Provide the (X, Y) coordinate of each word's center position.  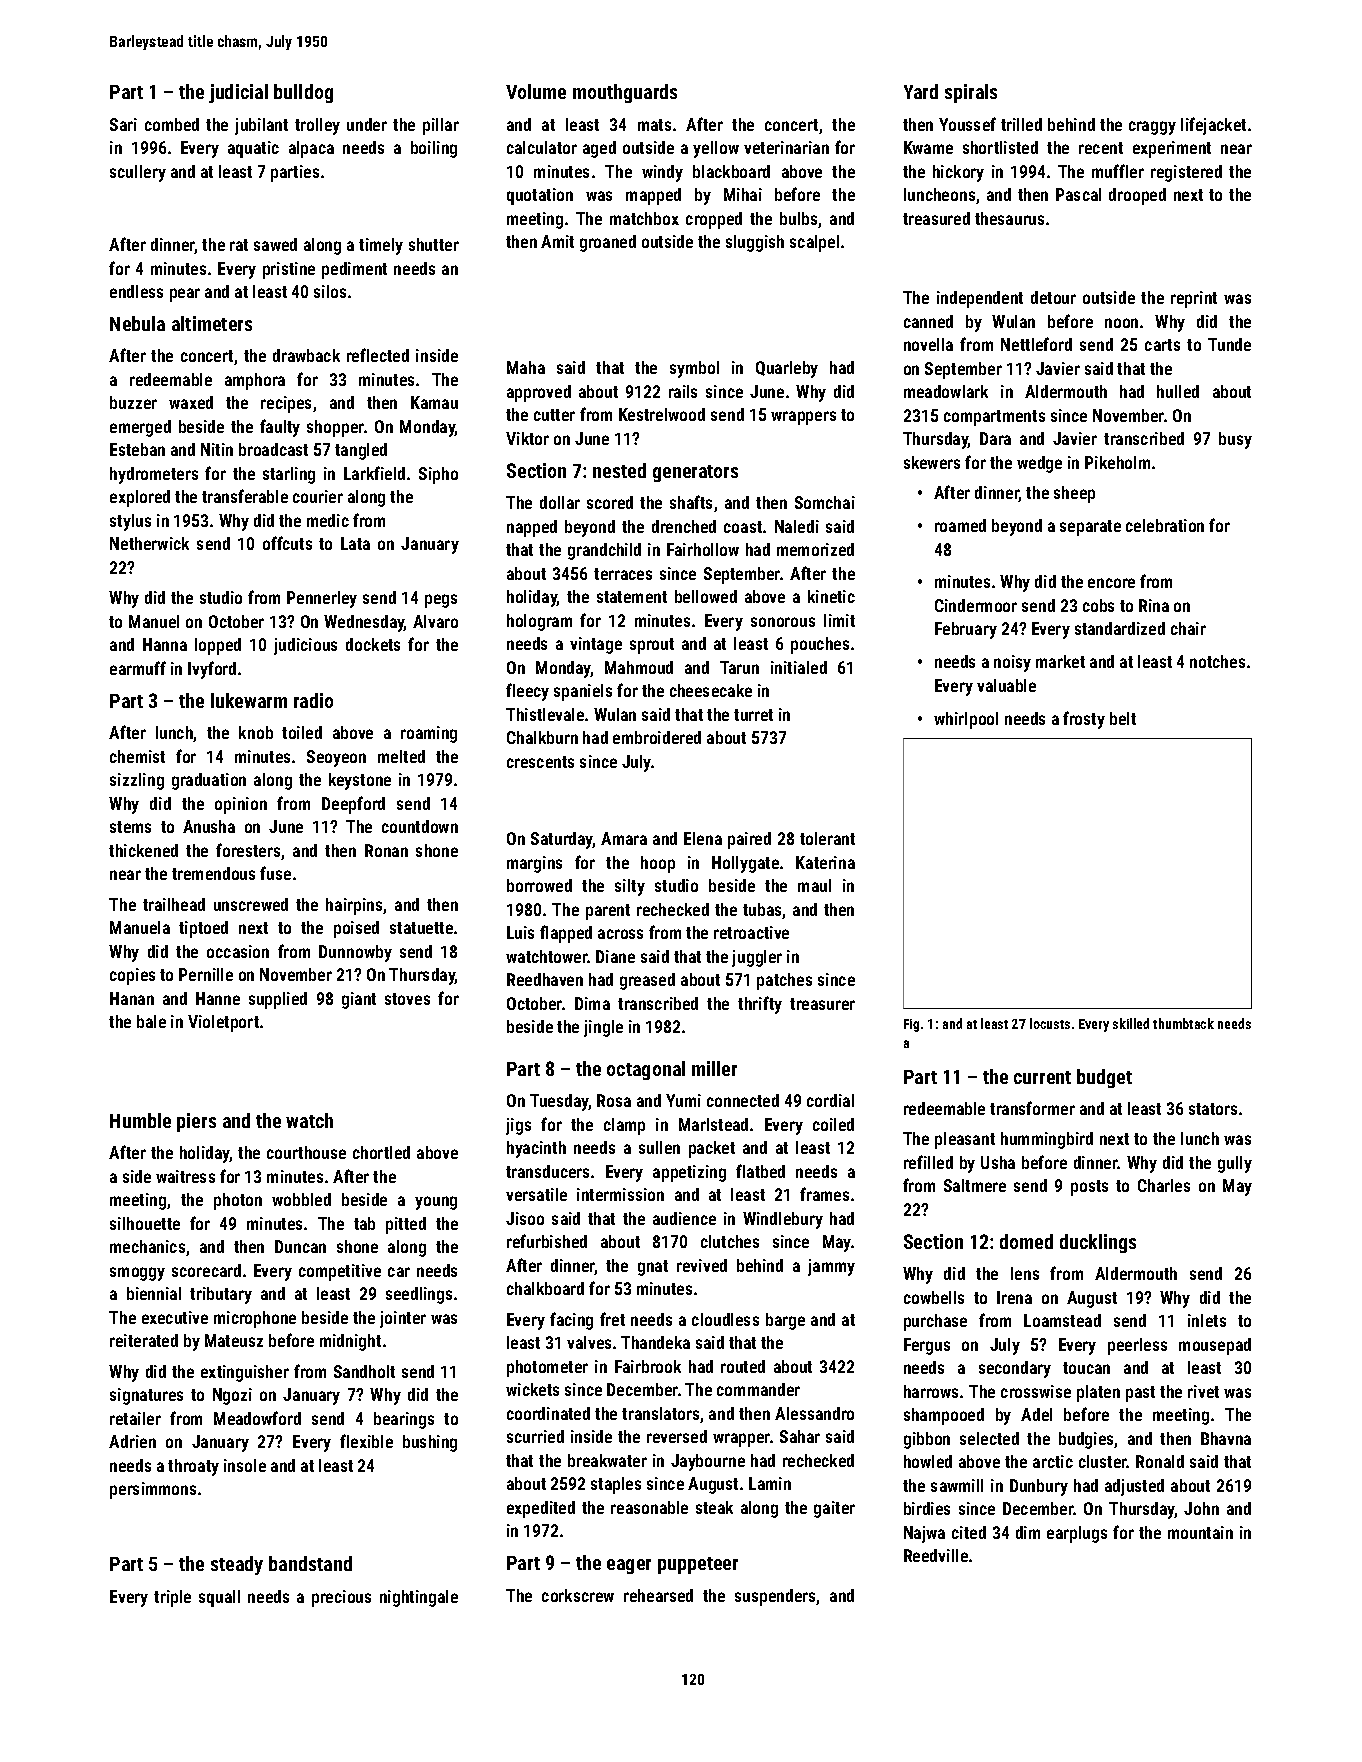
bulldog (303, 93)
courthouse (306, 1152)
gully (1235, 1164)
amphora (255, 381)
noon (1121, 323)
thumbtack (1183, 1023)
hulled (1178, 391)
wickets (532, 1389)
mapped (653, 196)
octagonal (646, 1070)
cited (969, 1532)
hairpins (354, 906)
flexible (366, 1441)
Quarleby (787, 369)
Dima (592, 1003)
